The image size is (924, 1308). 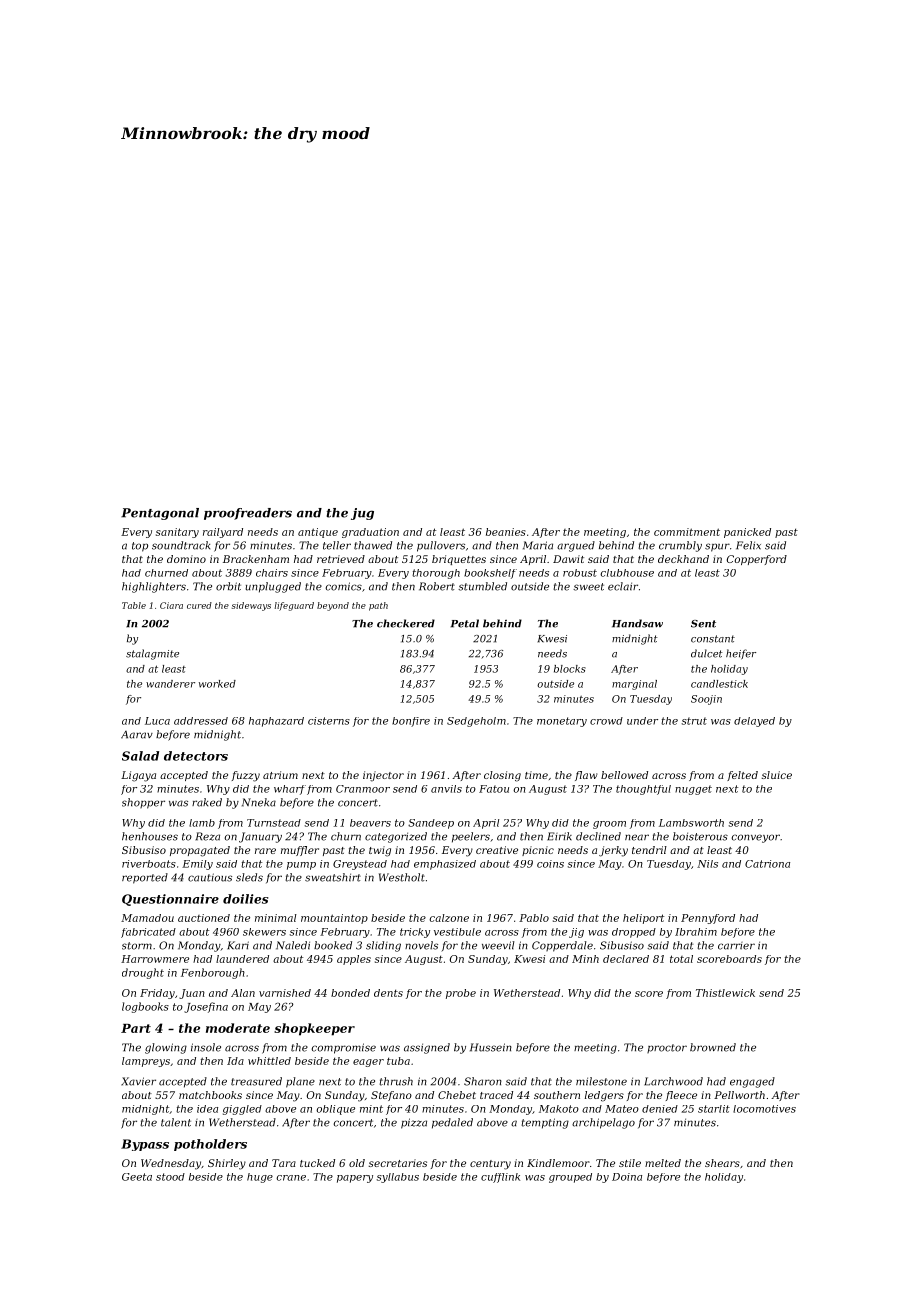 What do you see at coordinates (242, 1110) in the page?
I see `giggled` at bounding box center [242, 1110].
